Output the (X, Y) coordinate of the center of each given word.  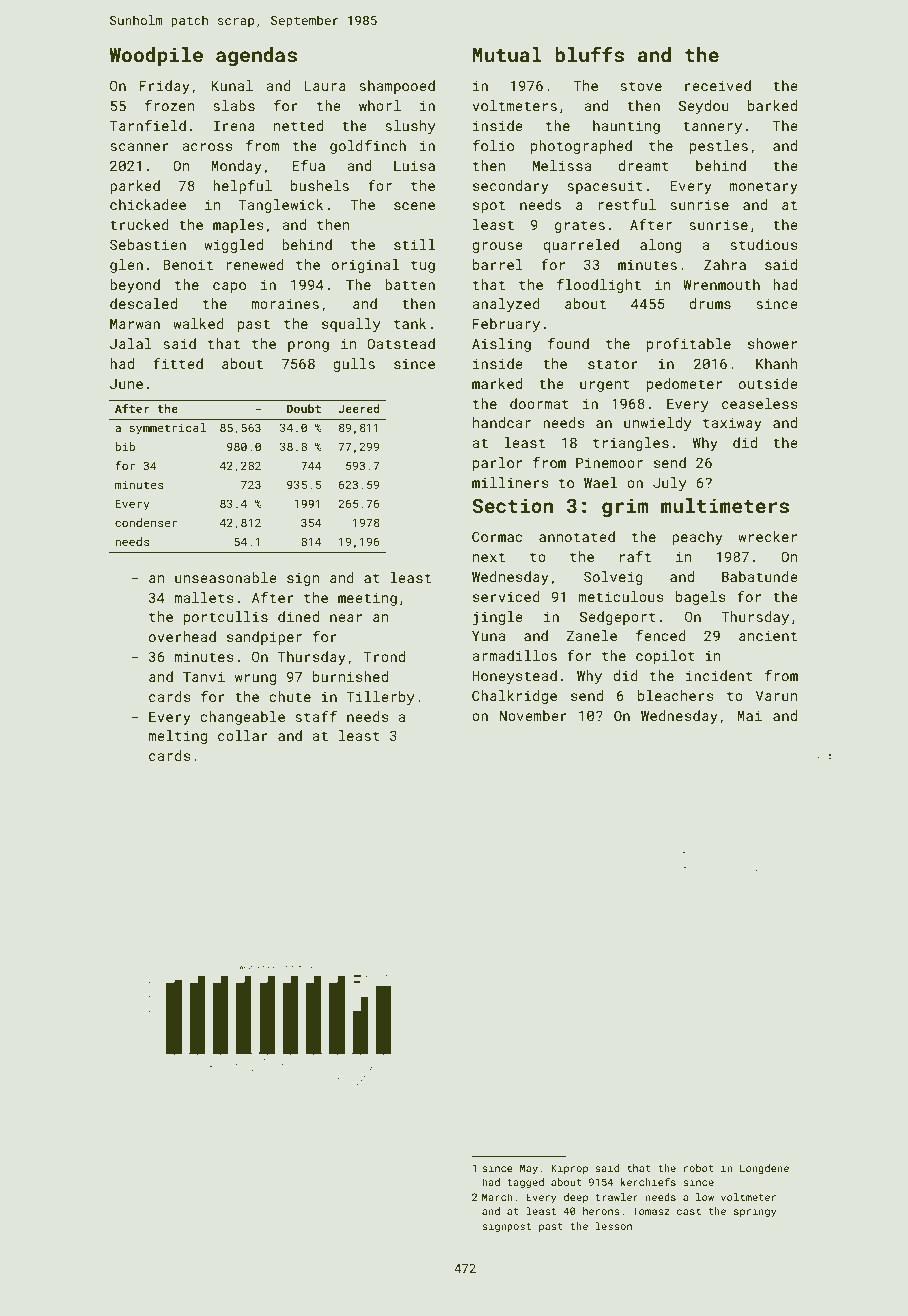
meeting (367, 599)
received (718, 85)
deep (576, 1198)
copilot (665, 657)
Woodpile (156, 56)
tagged (525, 1183)
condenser (146, 522)
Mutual (507, 54)
